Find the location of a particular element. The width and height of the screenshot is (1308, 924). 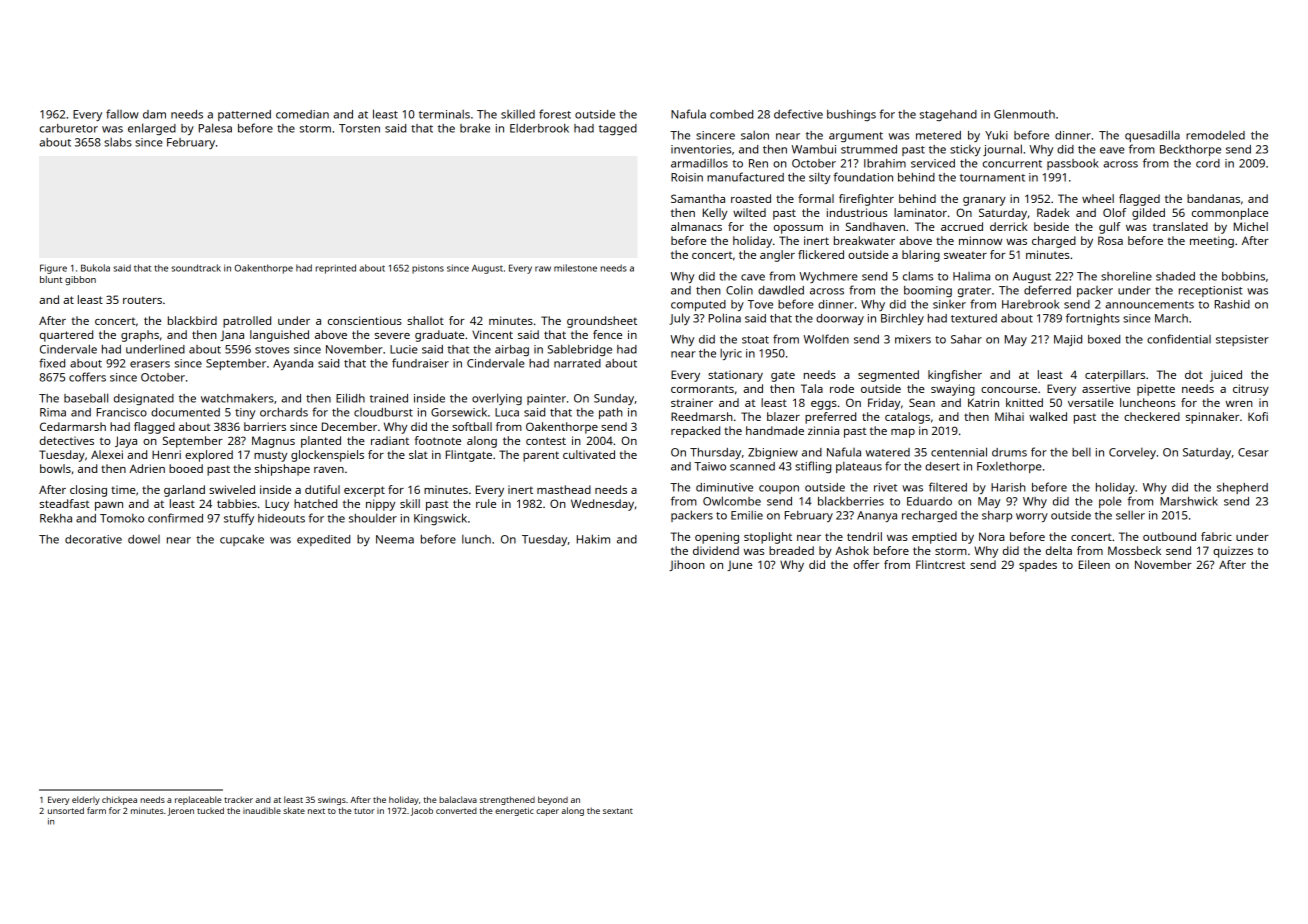

beyond is located at coordinates (553, 800).
